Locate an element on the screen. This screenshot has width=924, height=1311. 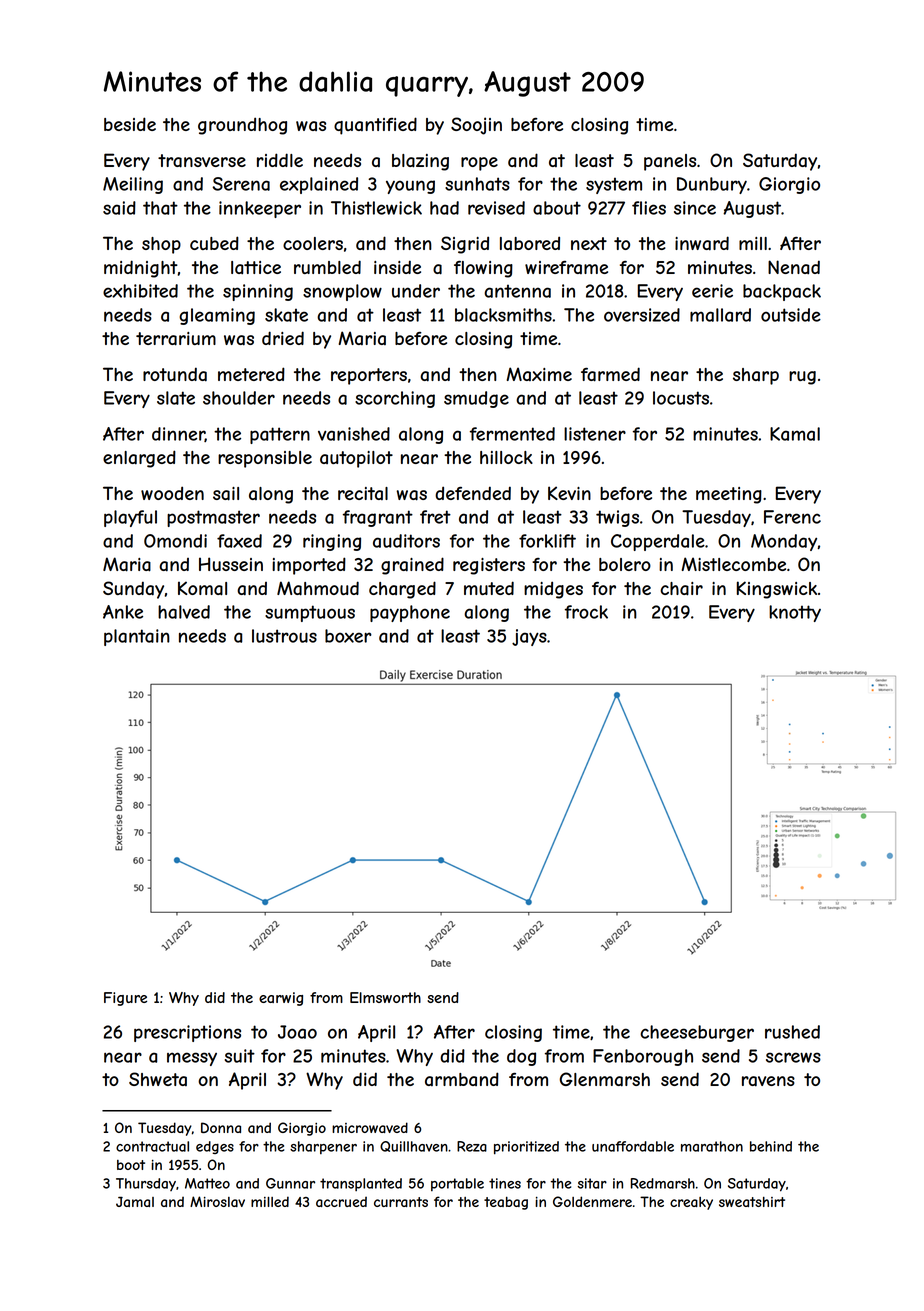
prescriptions is located at coordinates (187, 1033).
